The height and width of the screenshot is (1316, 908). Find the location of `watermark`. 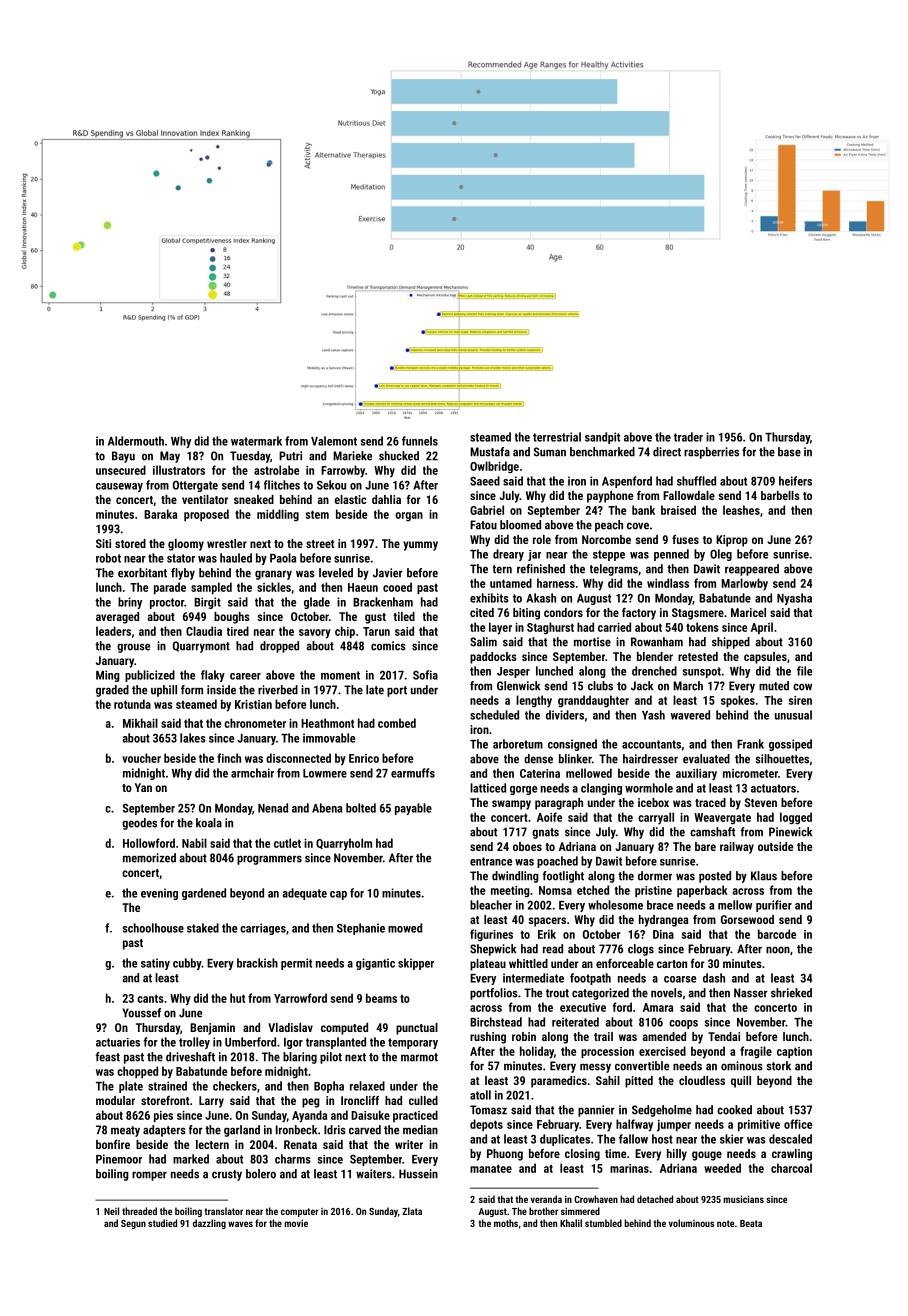

watermark is located at coordinates (256, 441).
